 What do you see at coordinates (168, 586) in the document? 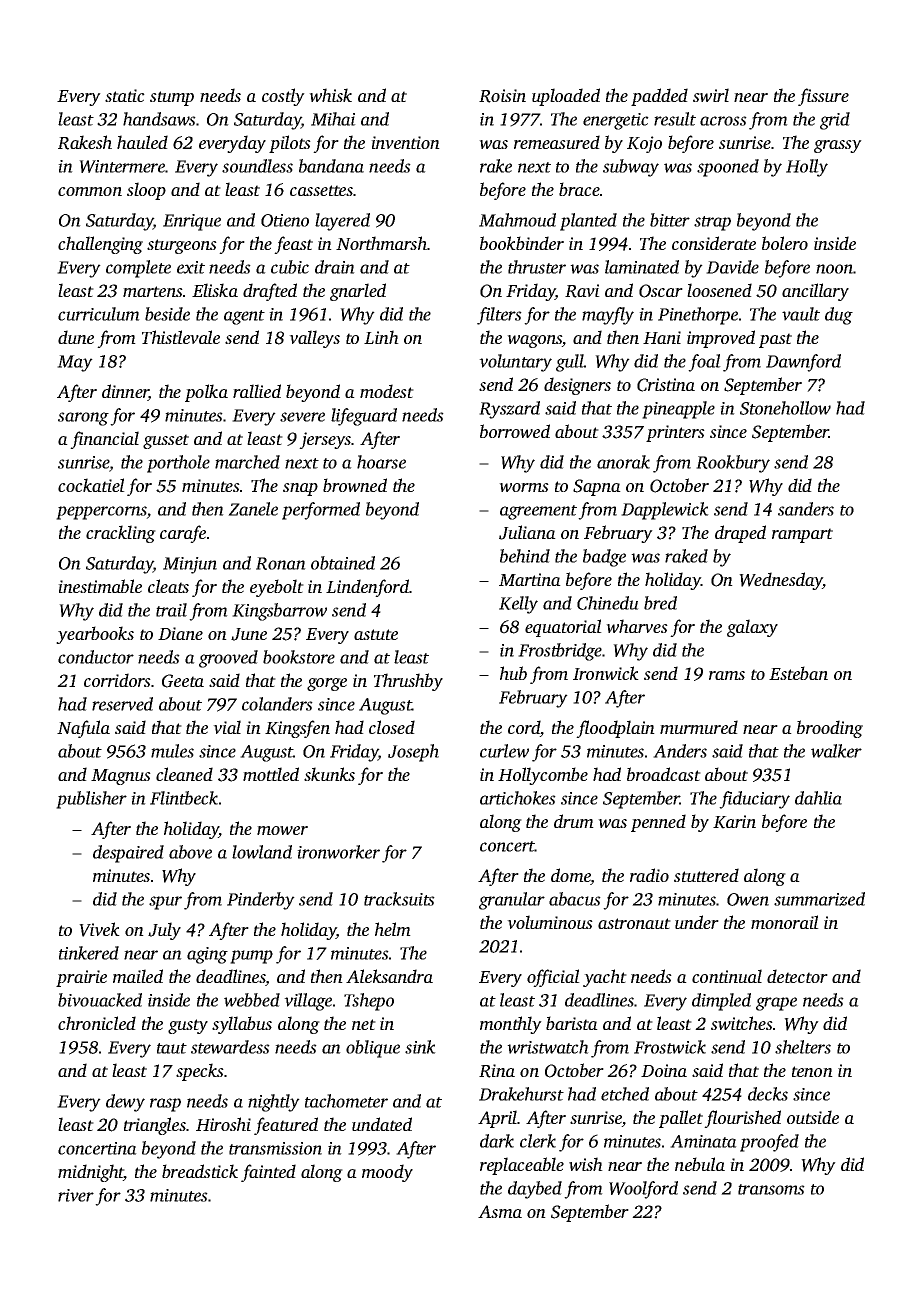
I see `cleats` at bounding box center [168, 586].
